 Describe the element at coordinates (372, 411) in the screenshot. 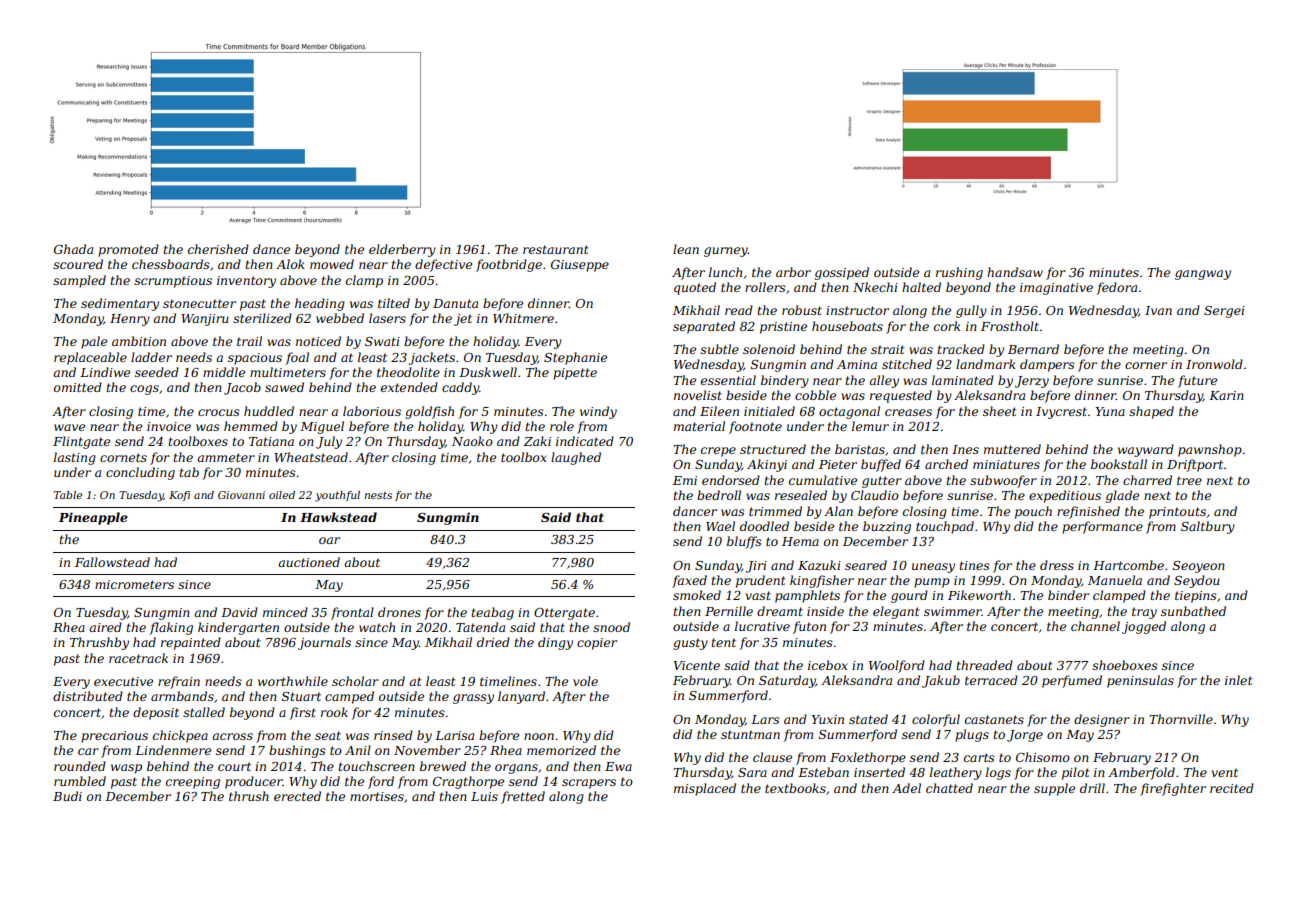

I see `laborious` at that location.
